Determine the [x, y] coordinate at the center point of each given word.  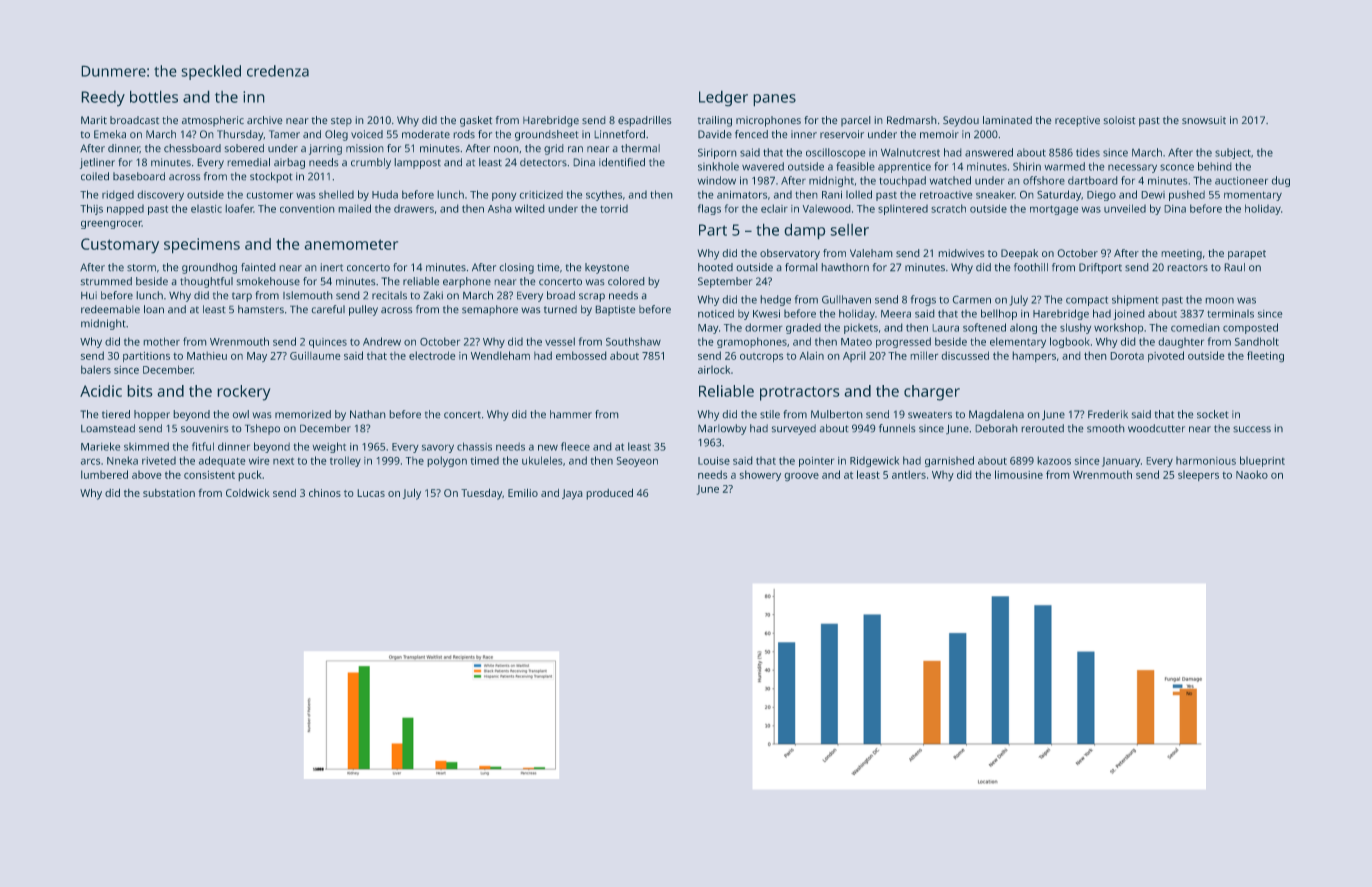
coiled [95, 176]
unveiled [1125, 208]
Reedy [103, 98]
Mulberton [836, 414]
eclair [774, 208]
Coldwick [248, 493]
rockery [244, 393]
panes [775, 100]
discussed [965, 355]
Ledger [723, 98]
